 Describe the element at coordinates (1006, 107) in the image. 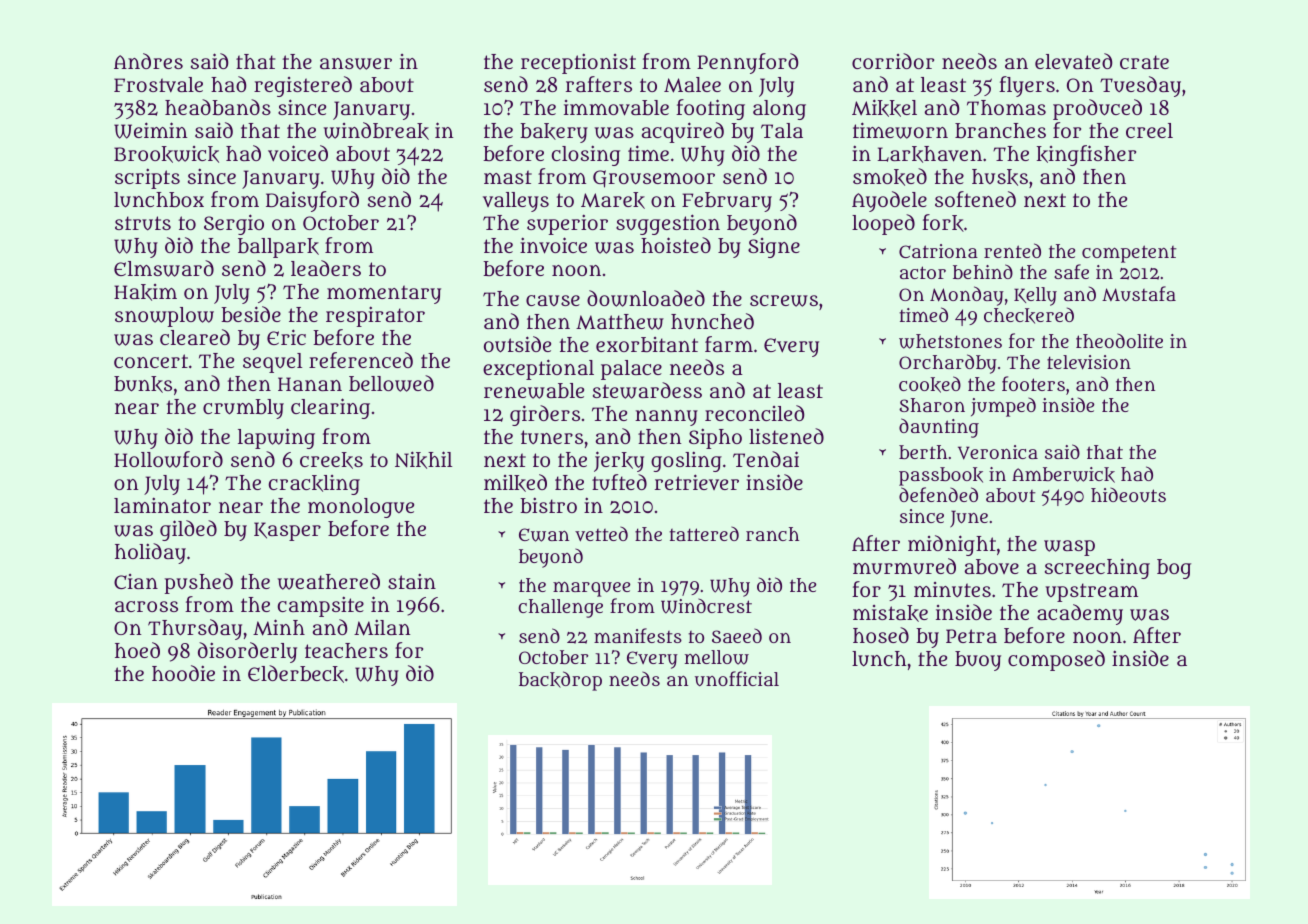

I see `Thomas` at that location.
